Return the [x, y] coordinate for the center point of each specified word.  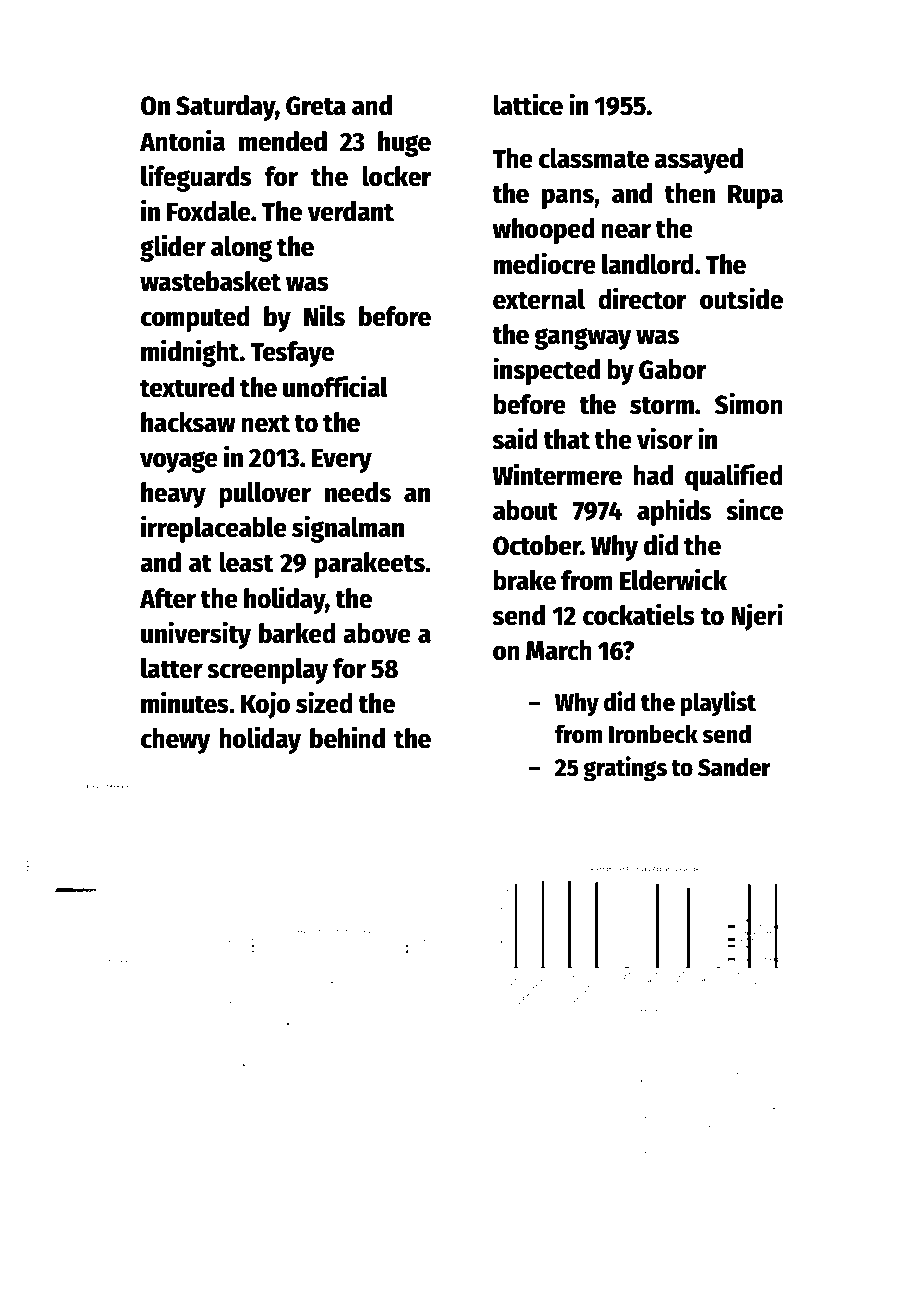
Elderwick [673, 579]
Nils [324, 315]
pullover [265, 495]
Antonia [182, 140]
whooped [543, 231]
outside [741, 298]
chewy [176, 741]
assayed [698, 161]
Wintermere [557, 474]
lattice [528, 104]
